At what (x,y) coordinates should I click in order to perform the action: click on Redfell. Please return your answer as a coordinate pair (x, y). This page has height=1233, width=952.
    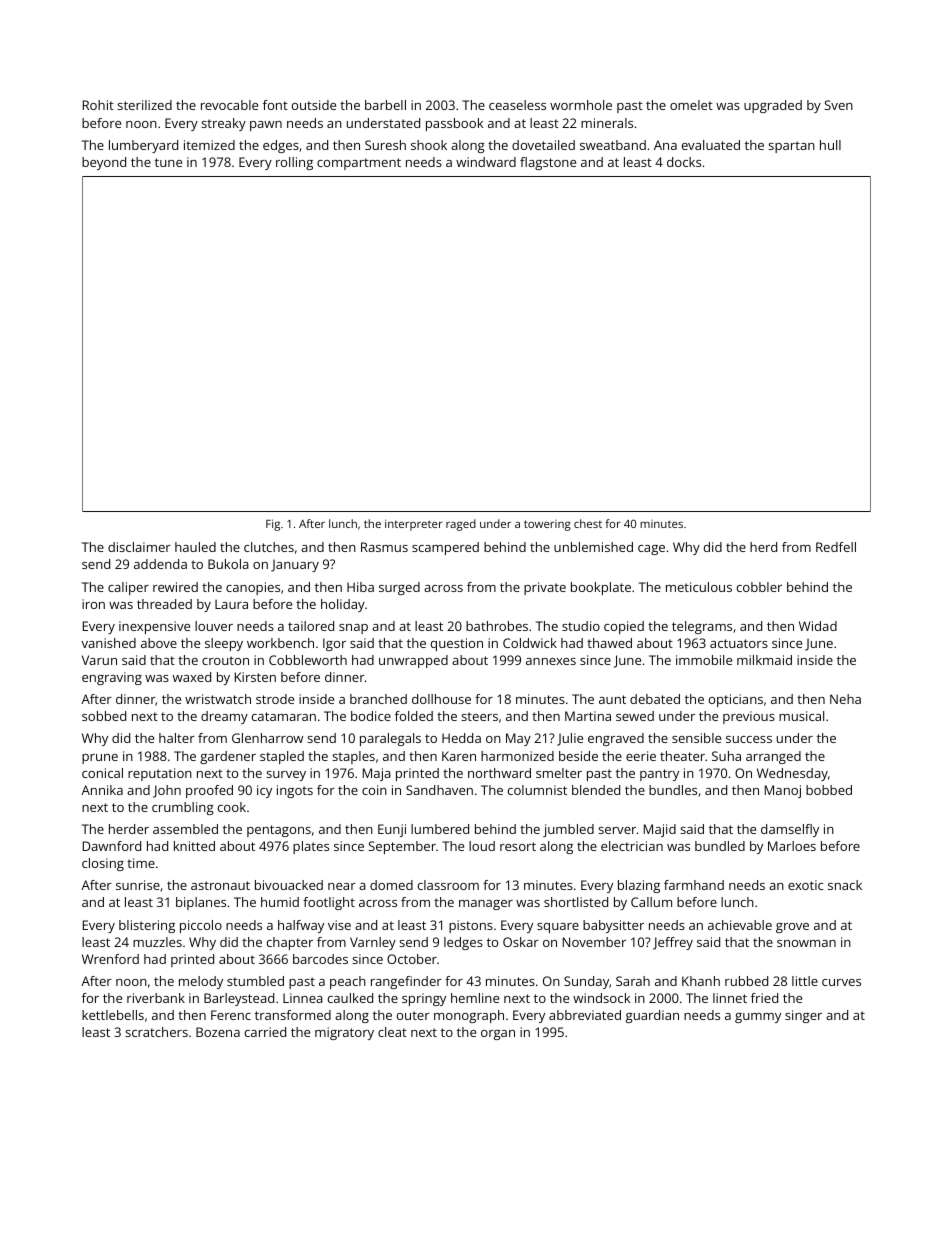
    Looking at the image, I should click on (836, 547).
